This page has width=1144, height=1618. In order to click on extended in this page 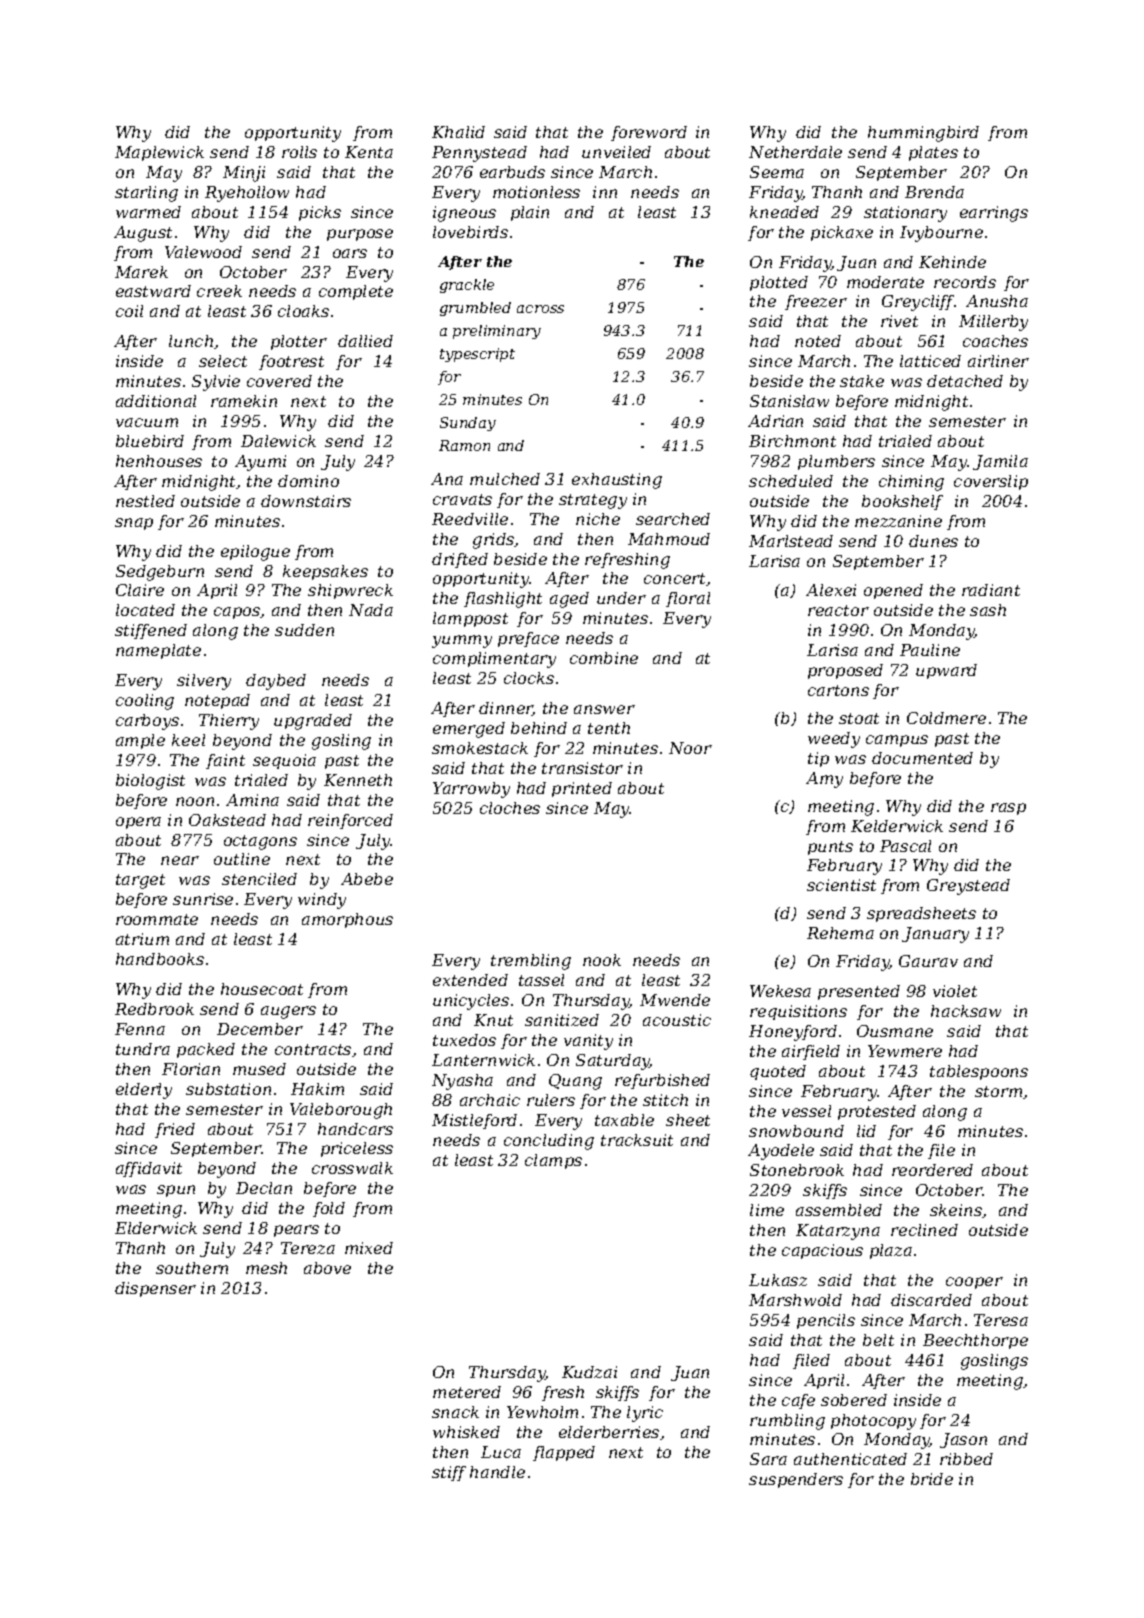, I will do `click(470, 980)`.
